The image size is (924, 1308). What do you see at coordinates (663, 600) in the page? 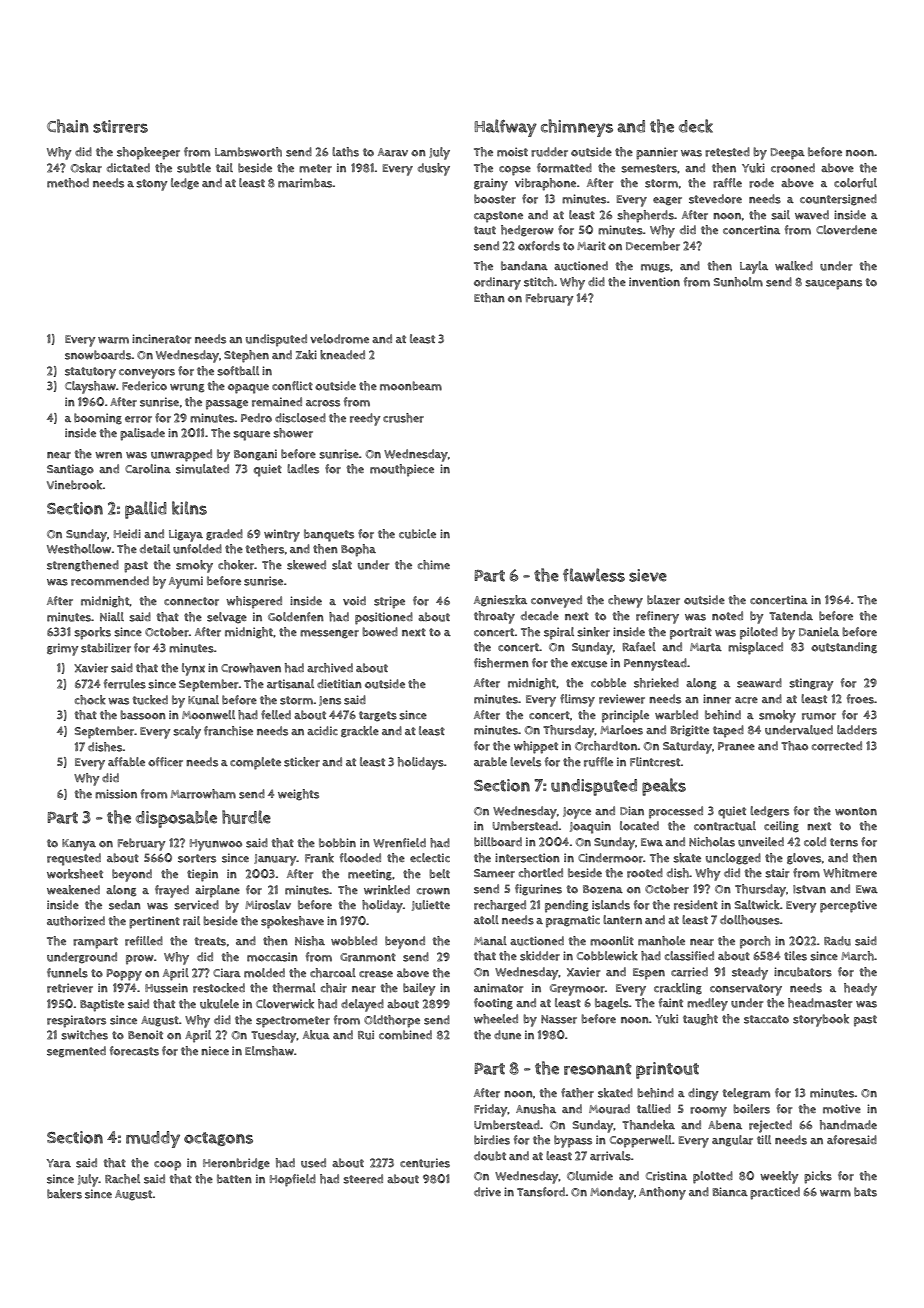
I see `blazer` at bounding box center [663, 600].
